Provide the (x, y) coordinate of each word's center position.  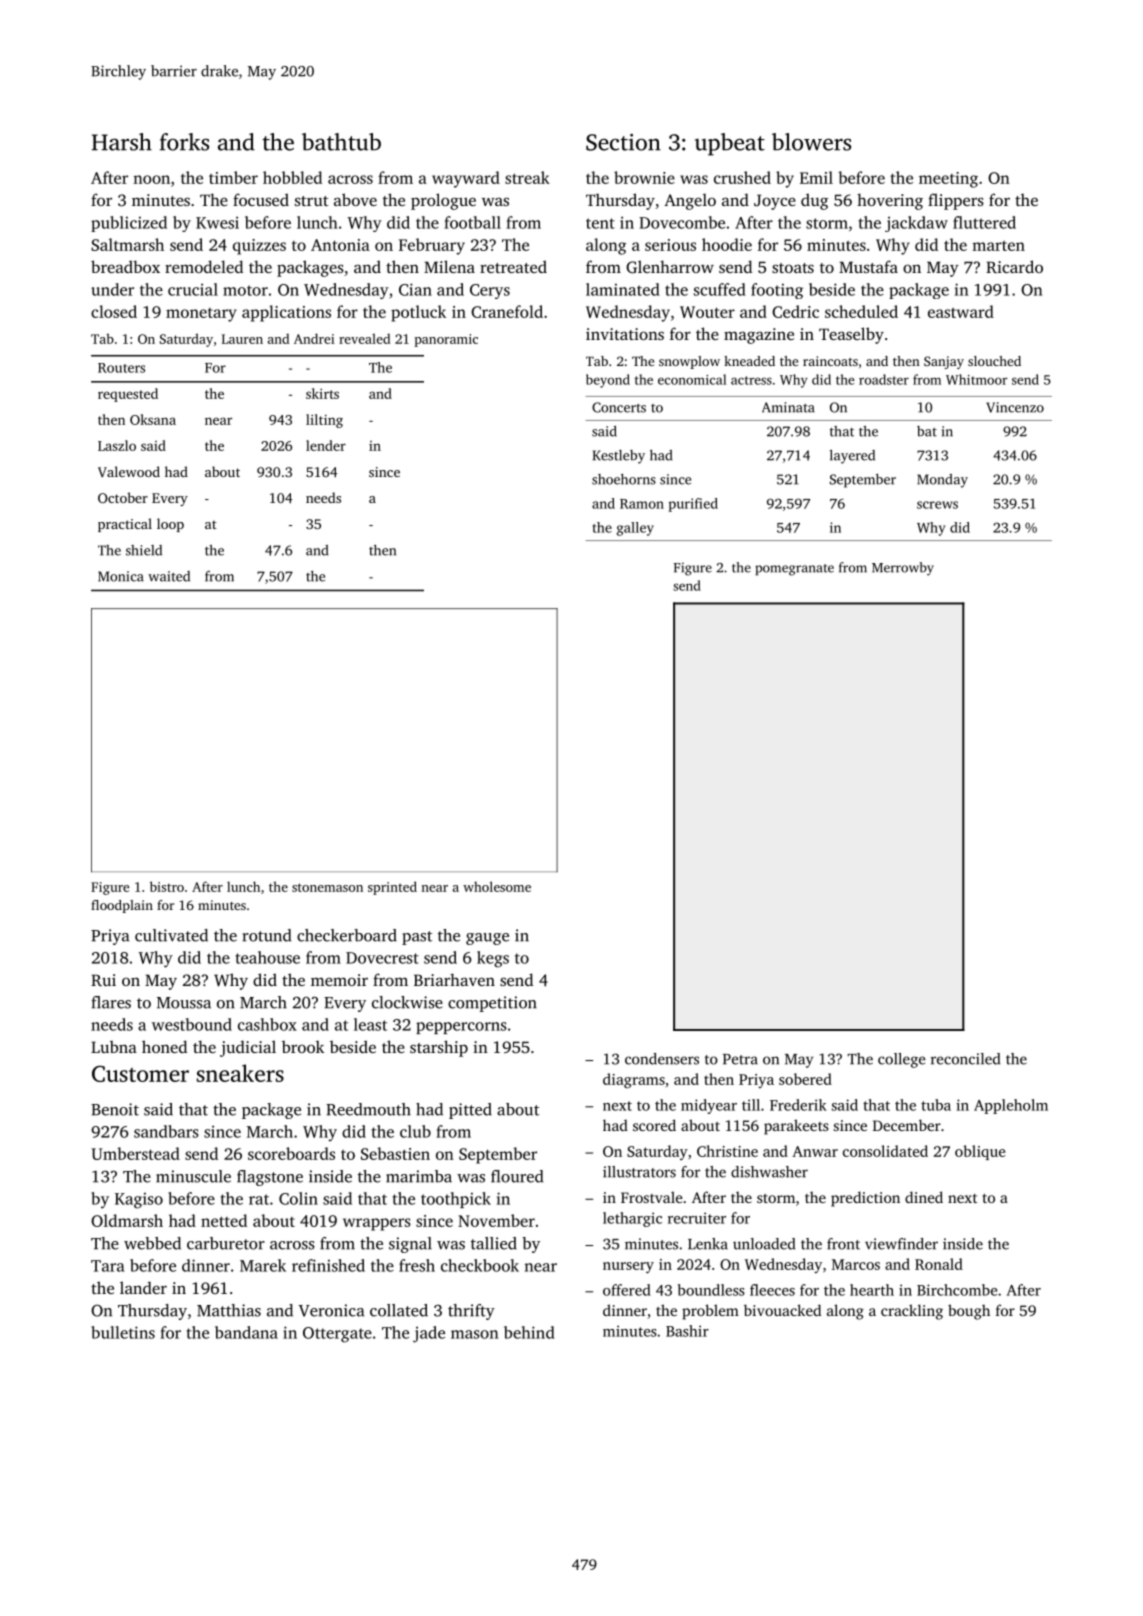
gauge (487, 939)
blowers (811, 142)
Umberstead (136, 1153)
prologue (443, 201)
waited (169, 576)
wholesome (497, 886)
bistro (167, 886)
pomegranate (794, 570)
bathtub (341, 142)
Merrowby (903, 569)
